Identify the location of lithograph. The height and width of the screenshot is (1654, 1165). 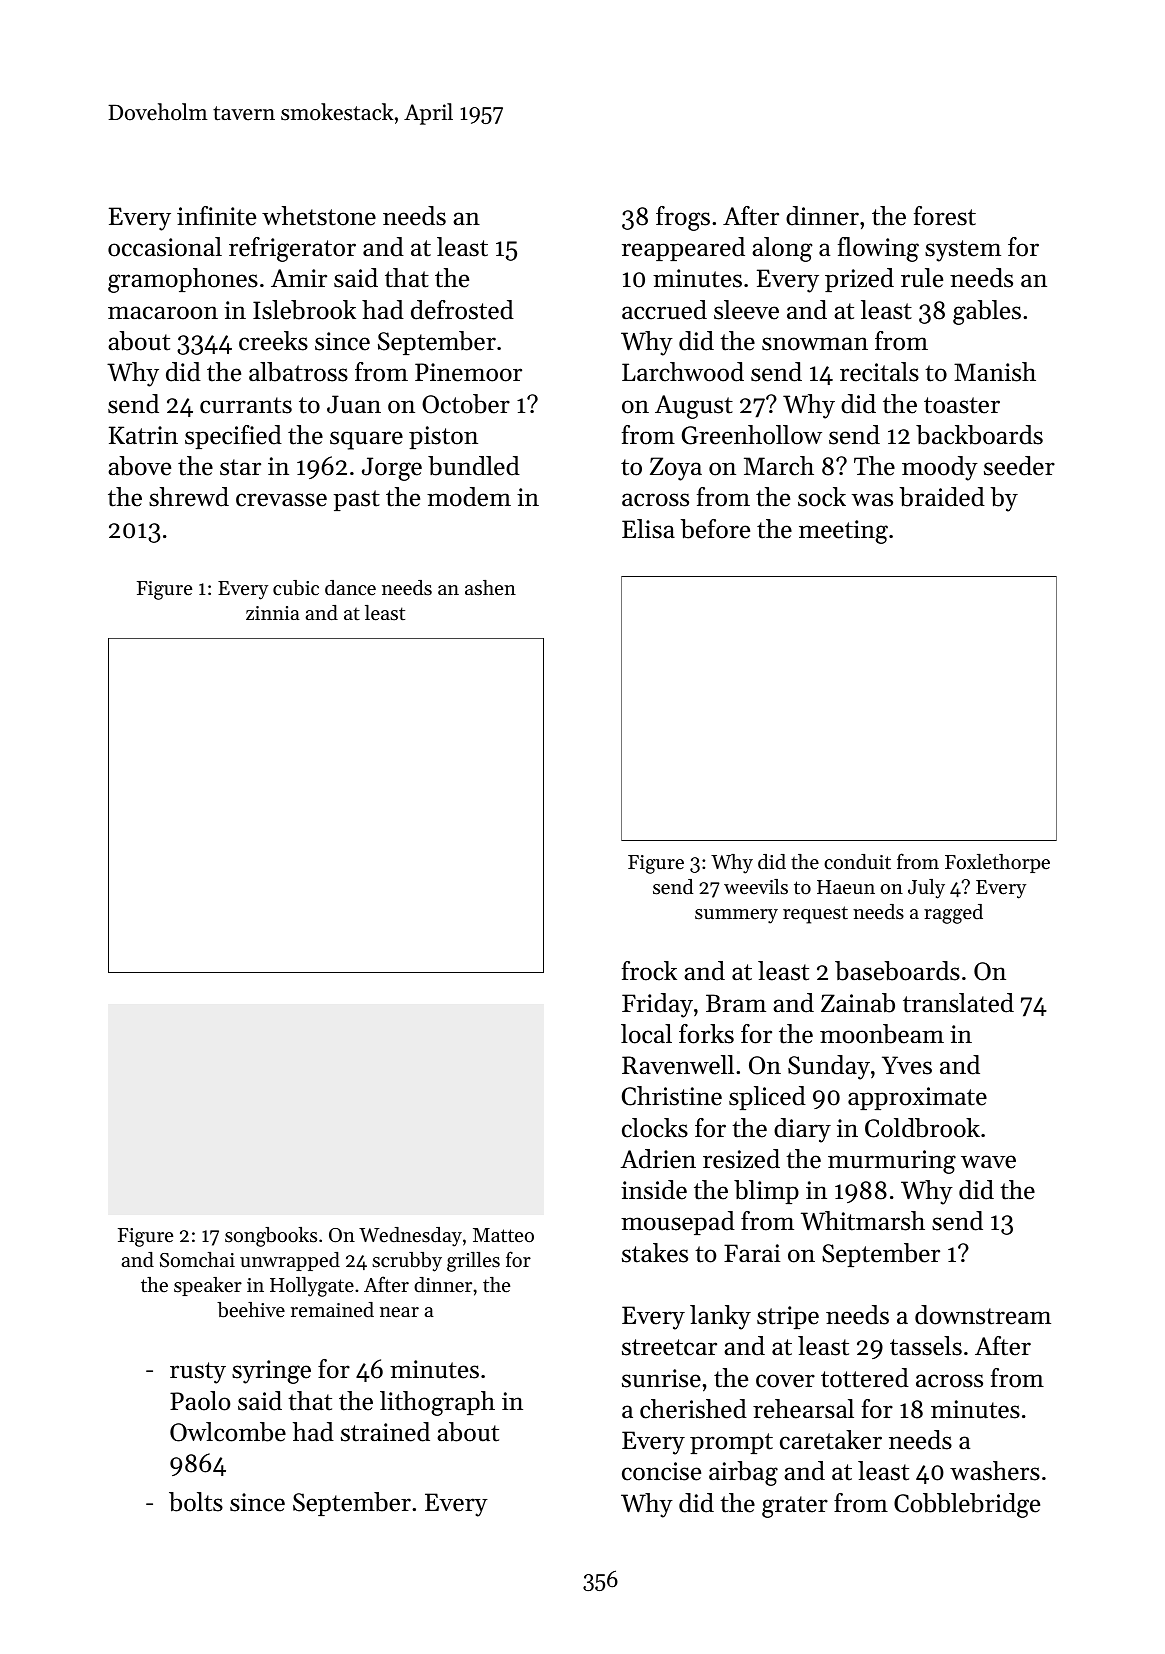
(437, 1403).
